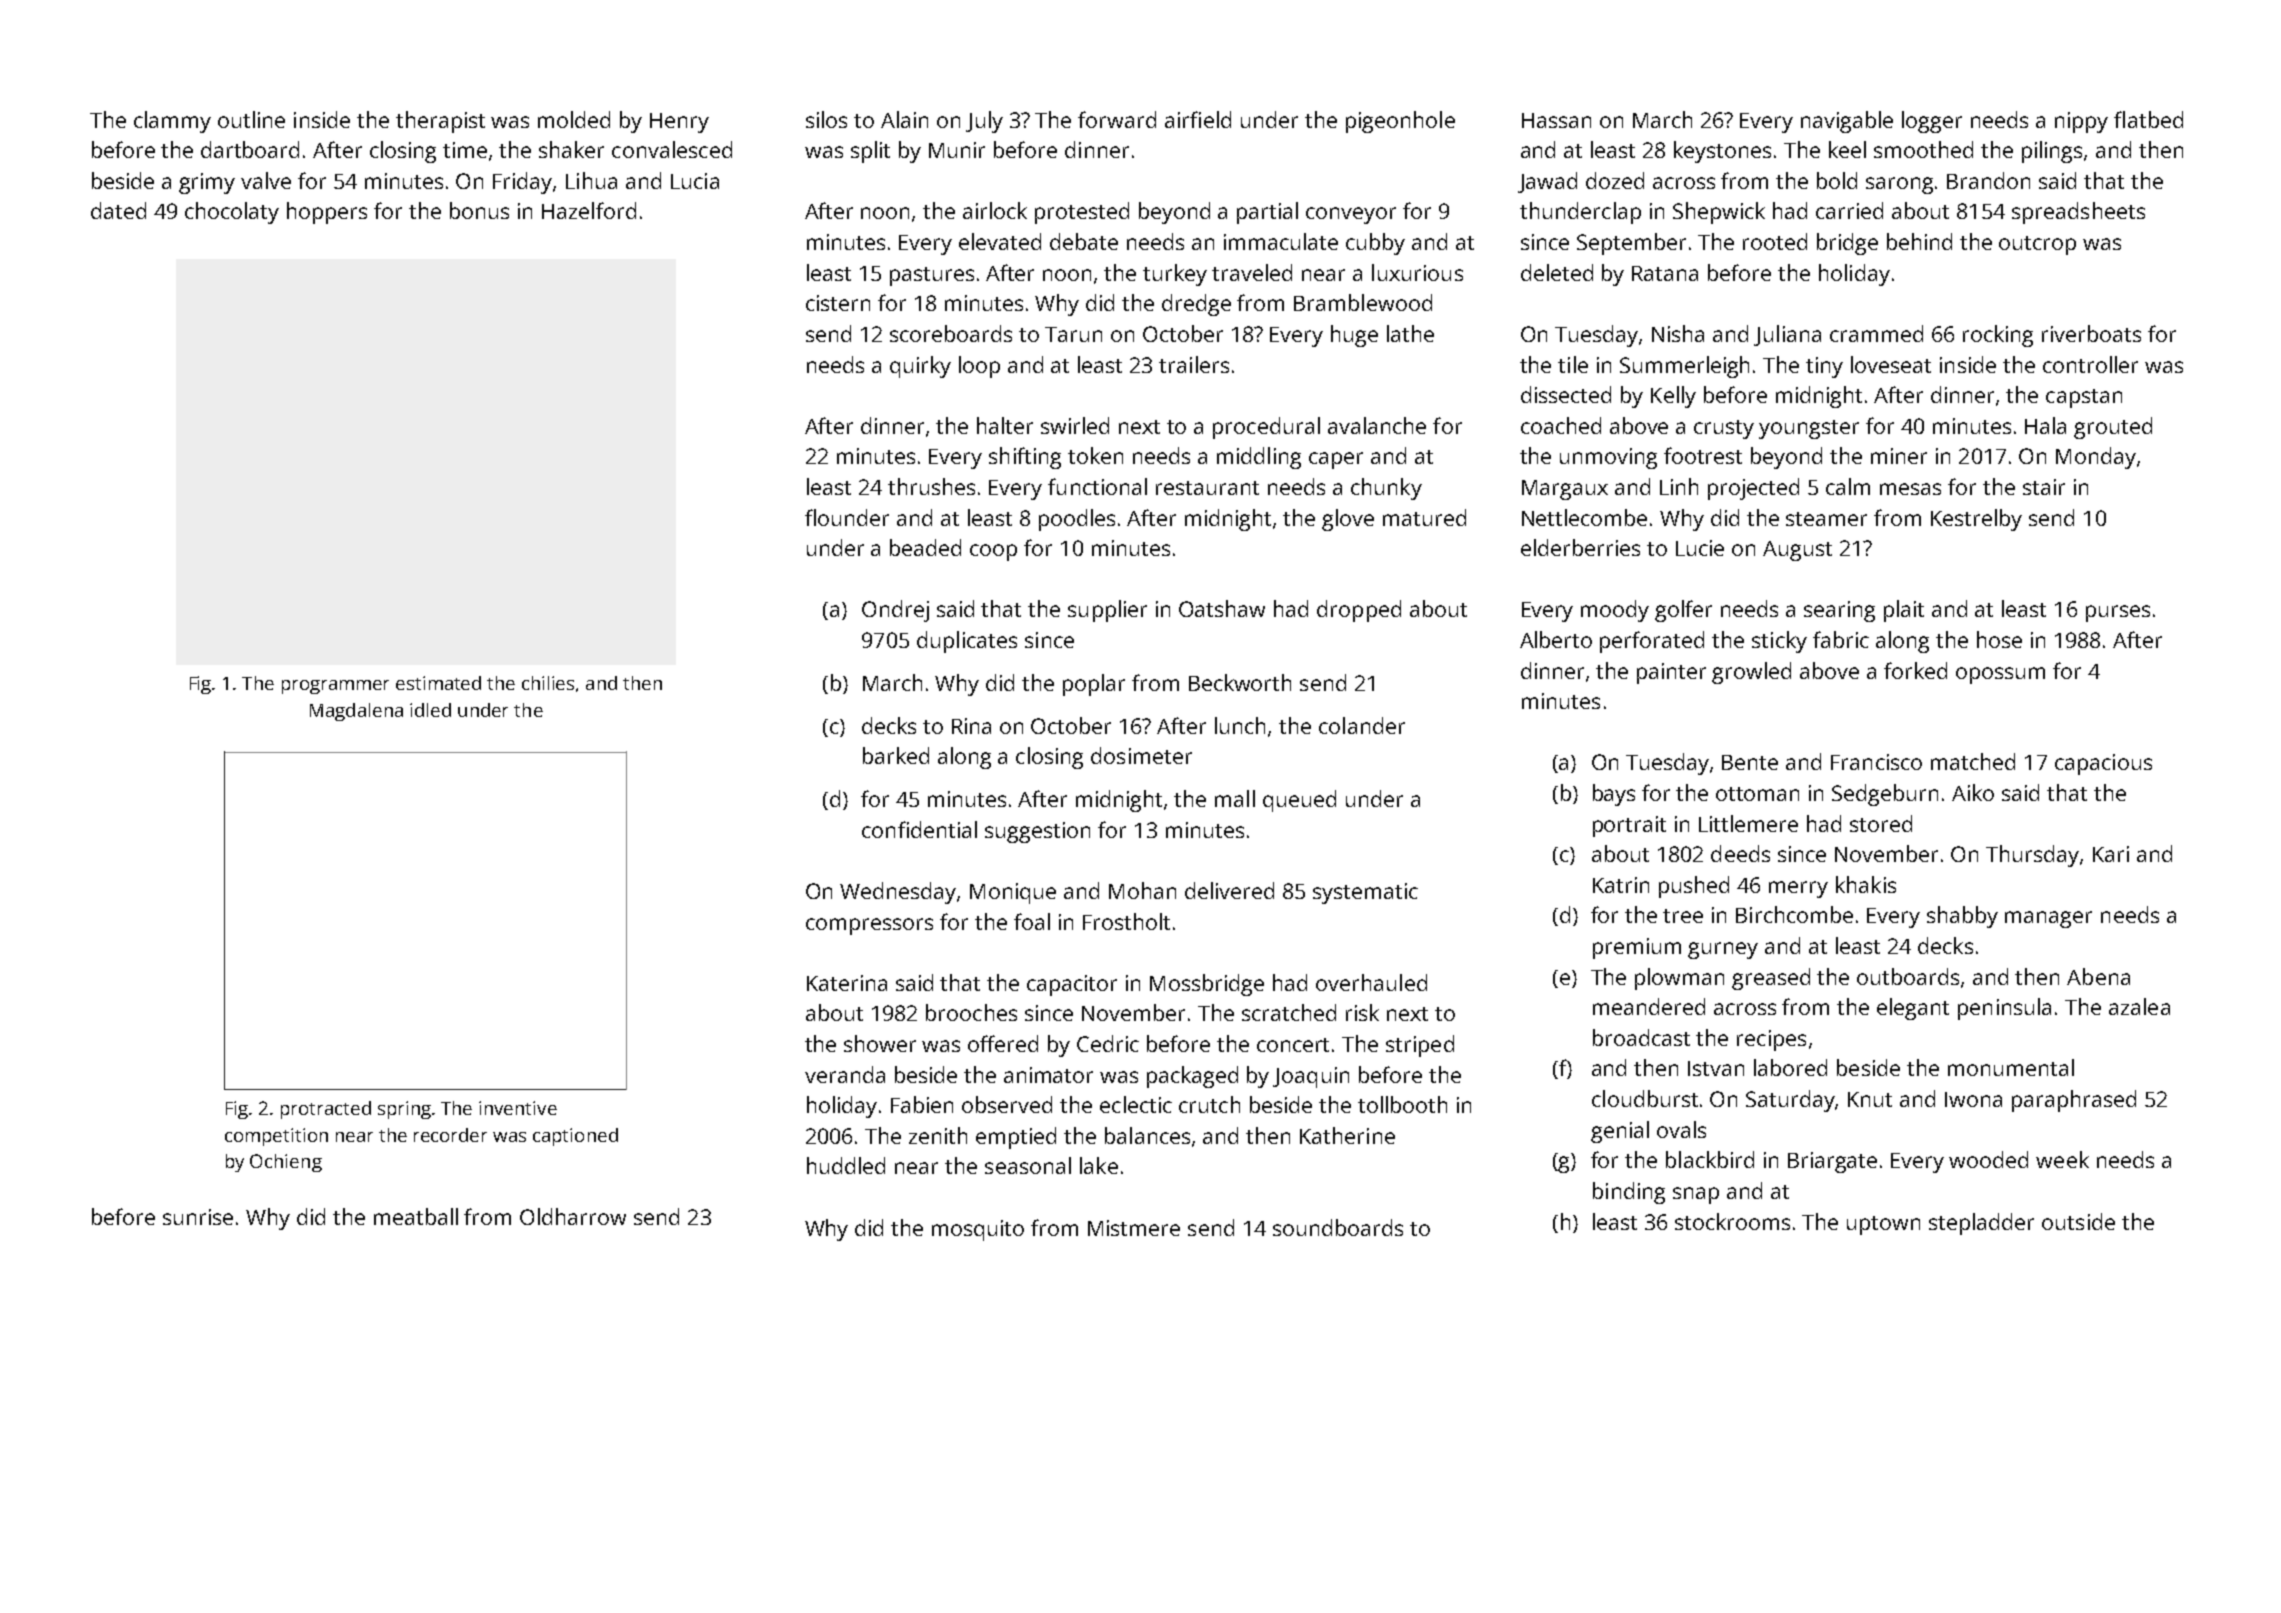 This image has width=2281, height=1613. Describe the element at coordinates (335, 687) in the image. I see `programmer` at that location.
